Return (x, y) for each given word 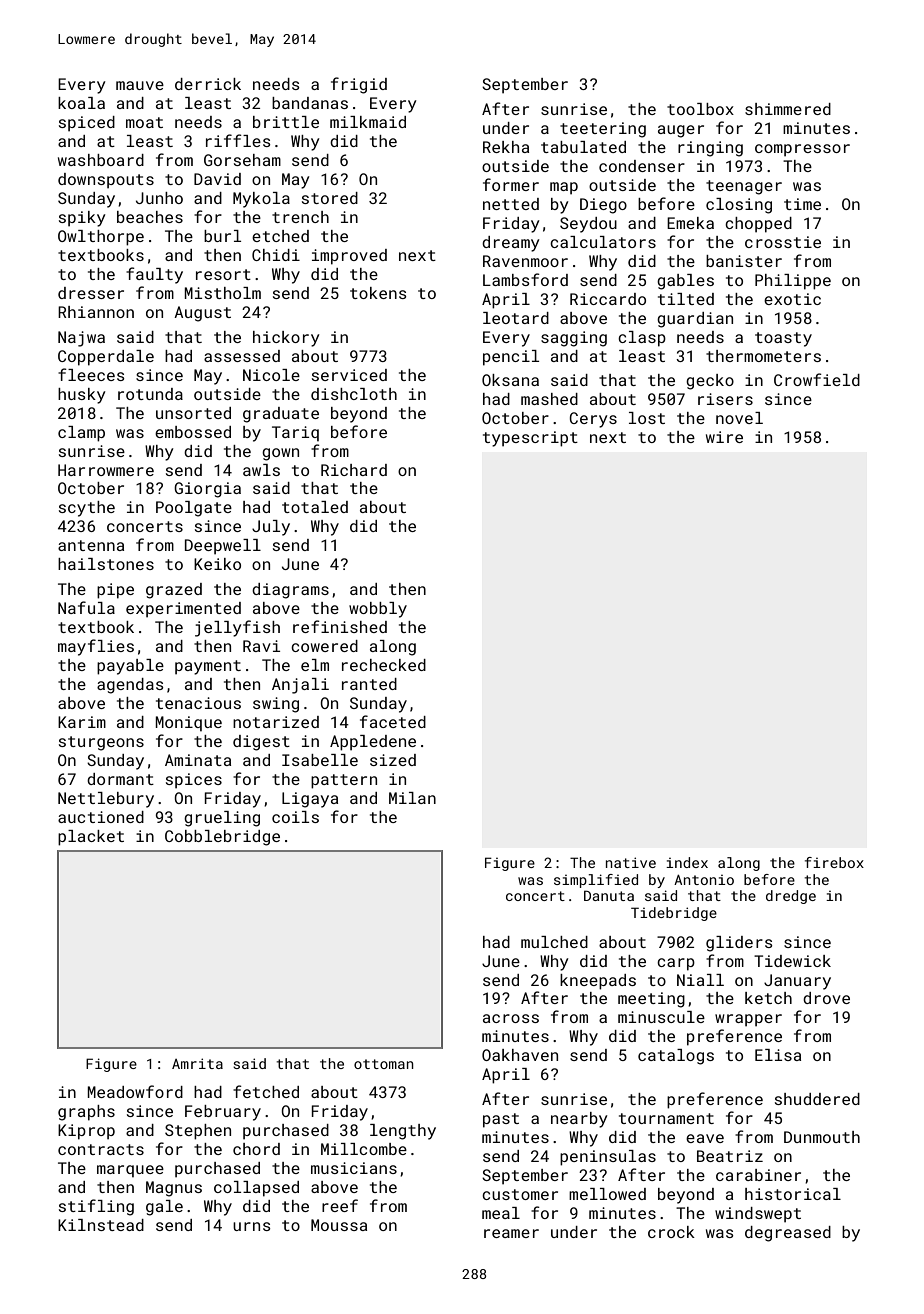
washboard (101, 160)
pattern (344, 781)
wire (724, 437)
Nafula (86, 607)
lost (647, 418)
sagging (574, 339)
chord (256, 1149)
